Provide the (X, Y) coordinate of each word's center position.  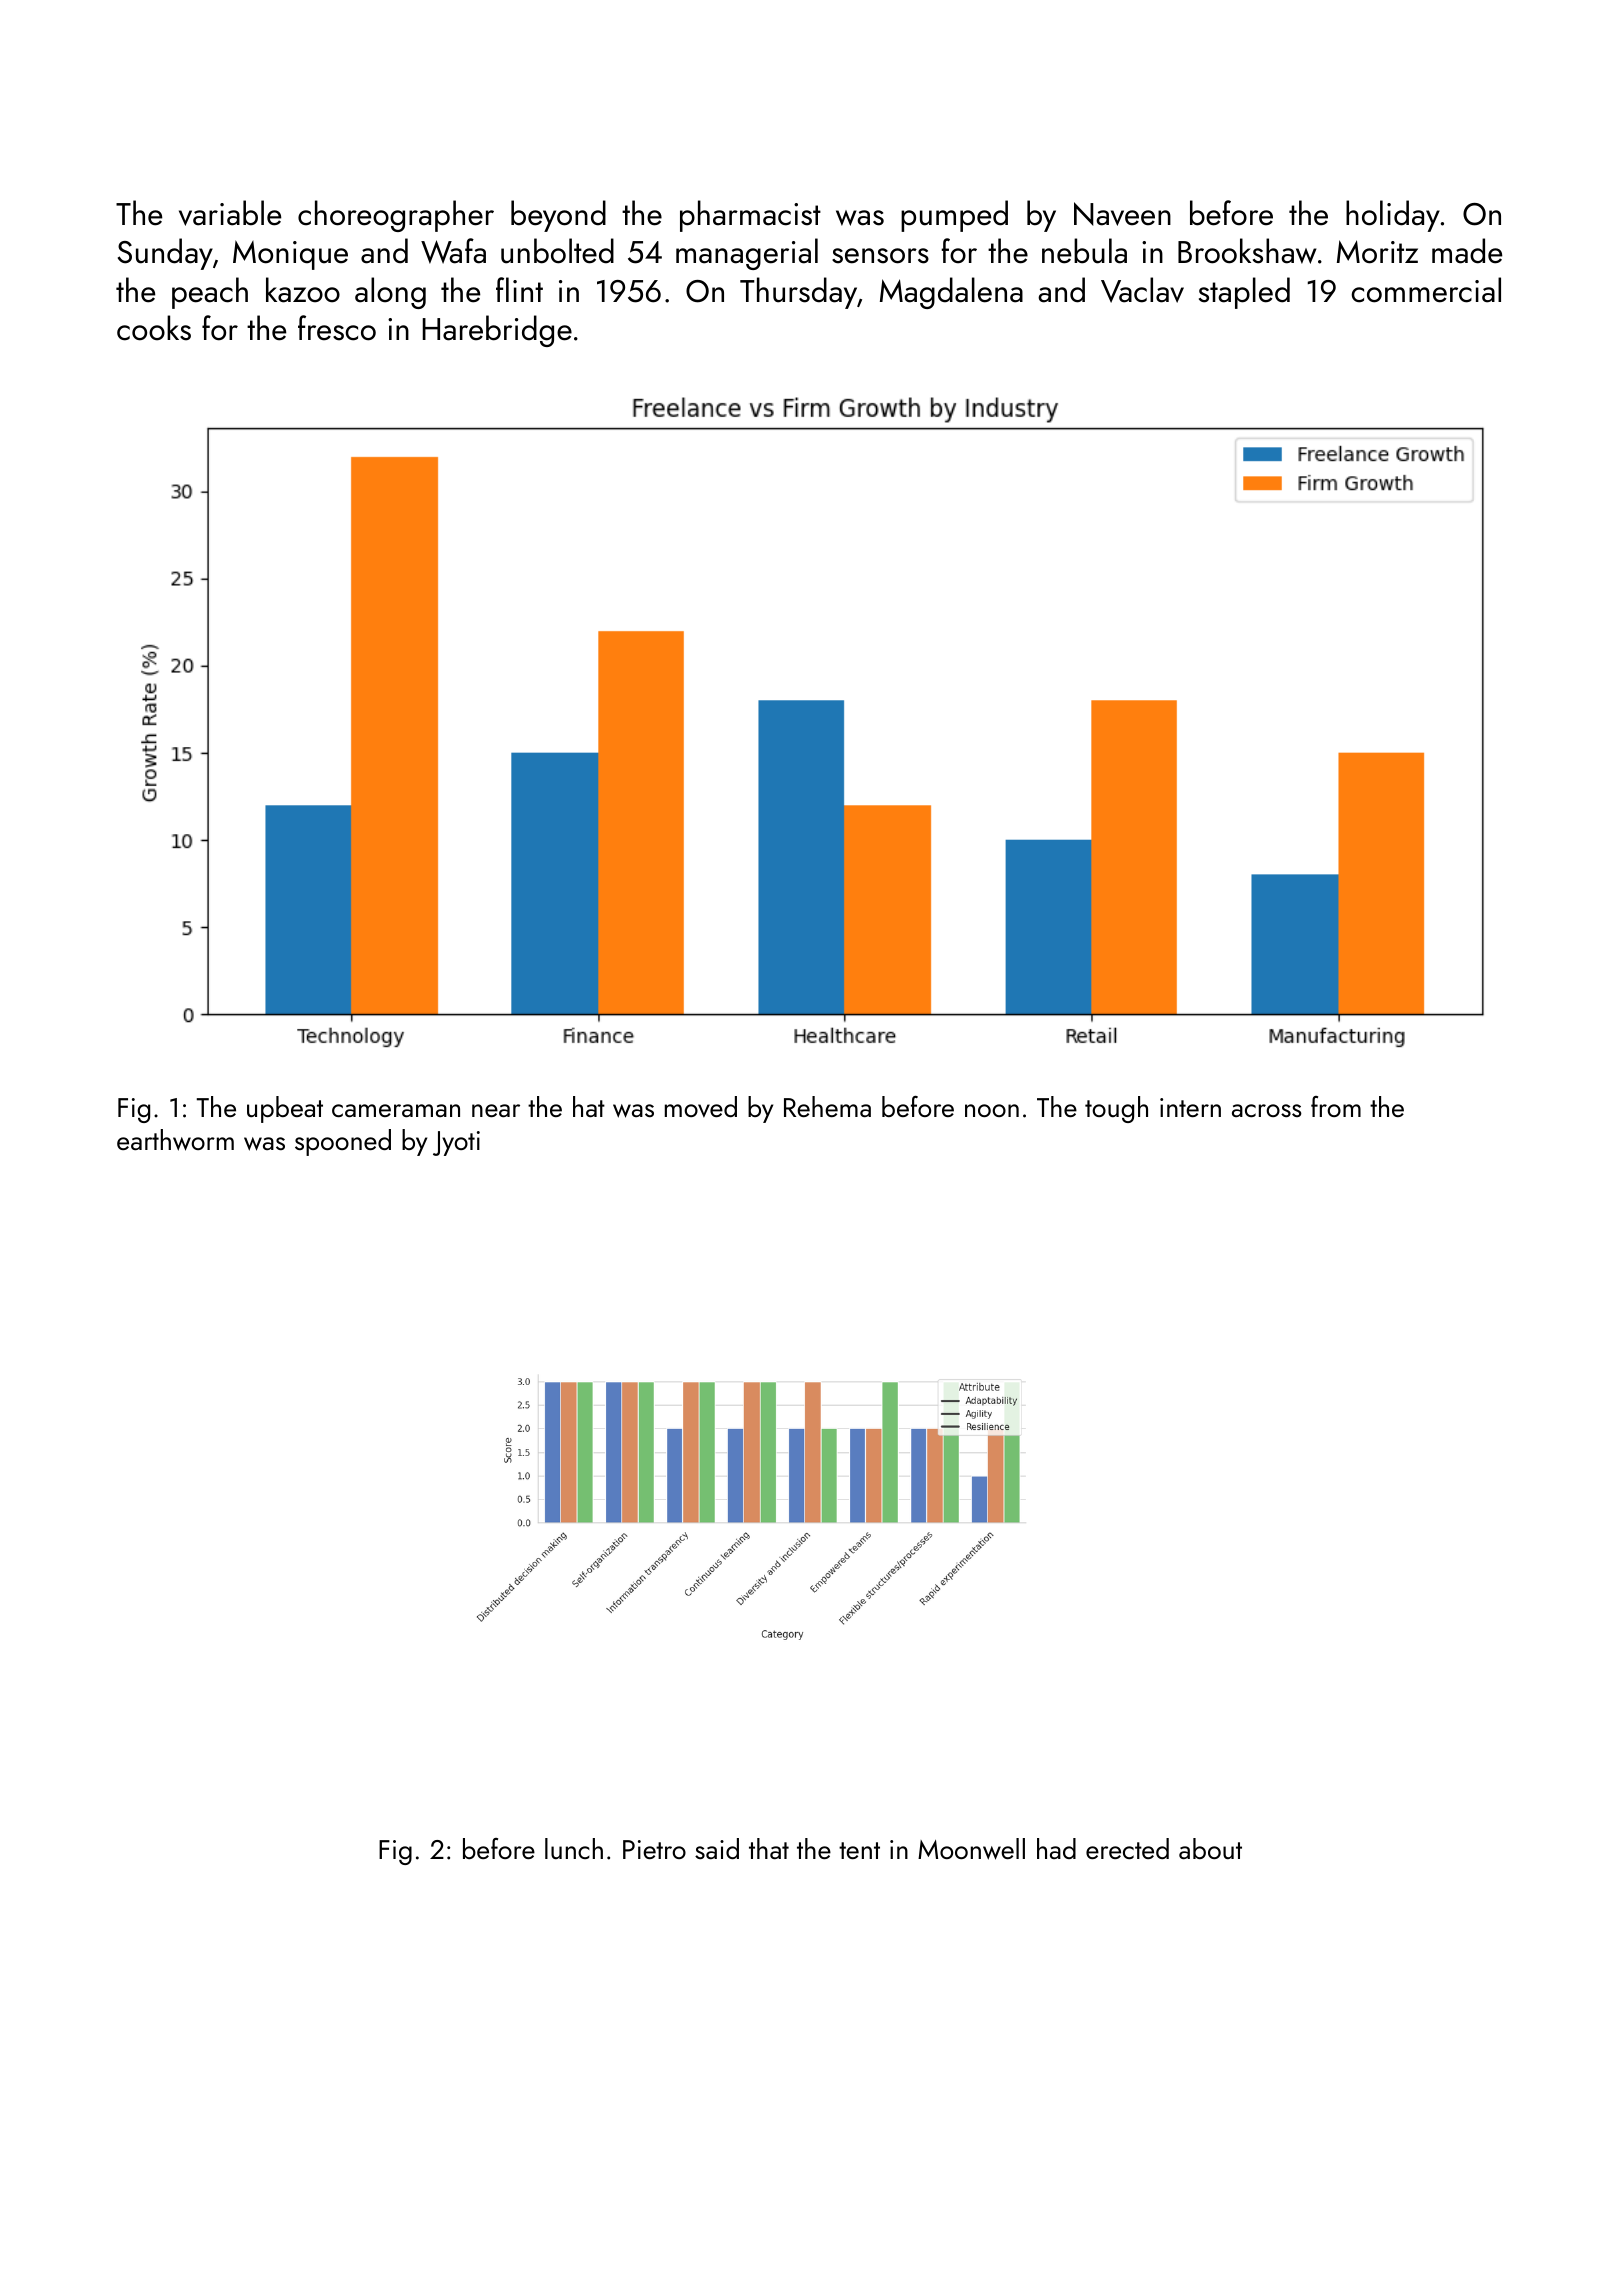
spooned (343, 1142)
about (1210, 1848)
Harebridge (497, 331)
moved (701, 1107)
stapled (1244, 293)
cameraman (396, 1110)
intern (1190, 1107)
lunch (574, 1848)
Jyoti (456, 1143)
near (496, 1110)
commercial (1426, 290)
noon (992, 1110)
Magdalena (951, 293)
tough (1116, 1109)
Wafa (453, 251)
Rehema (827, 1106)
